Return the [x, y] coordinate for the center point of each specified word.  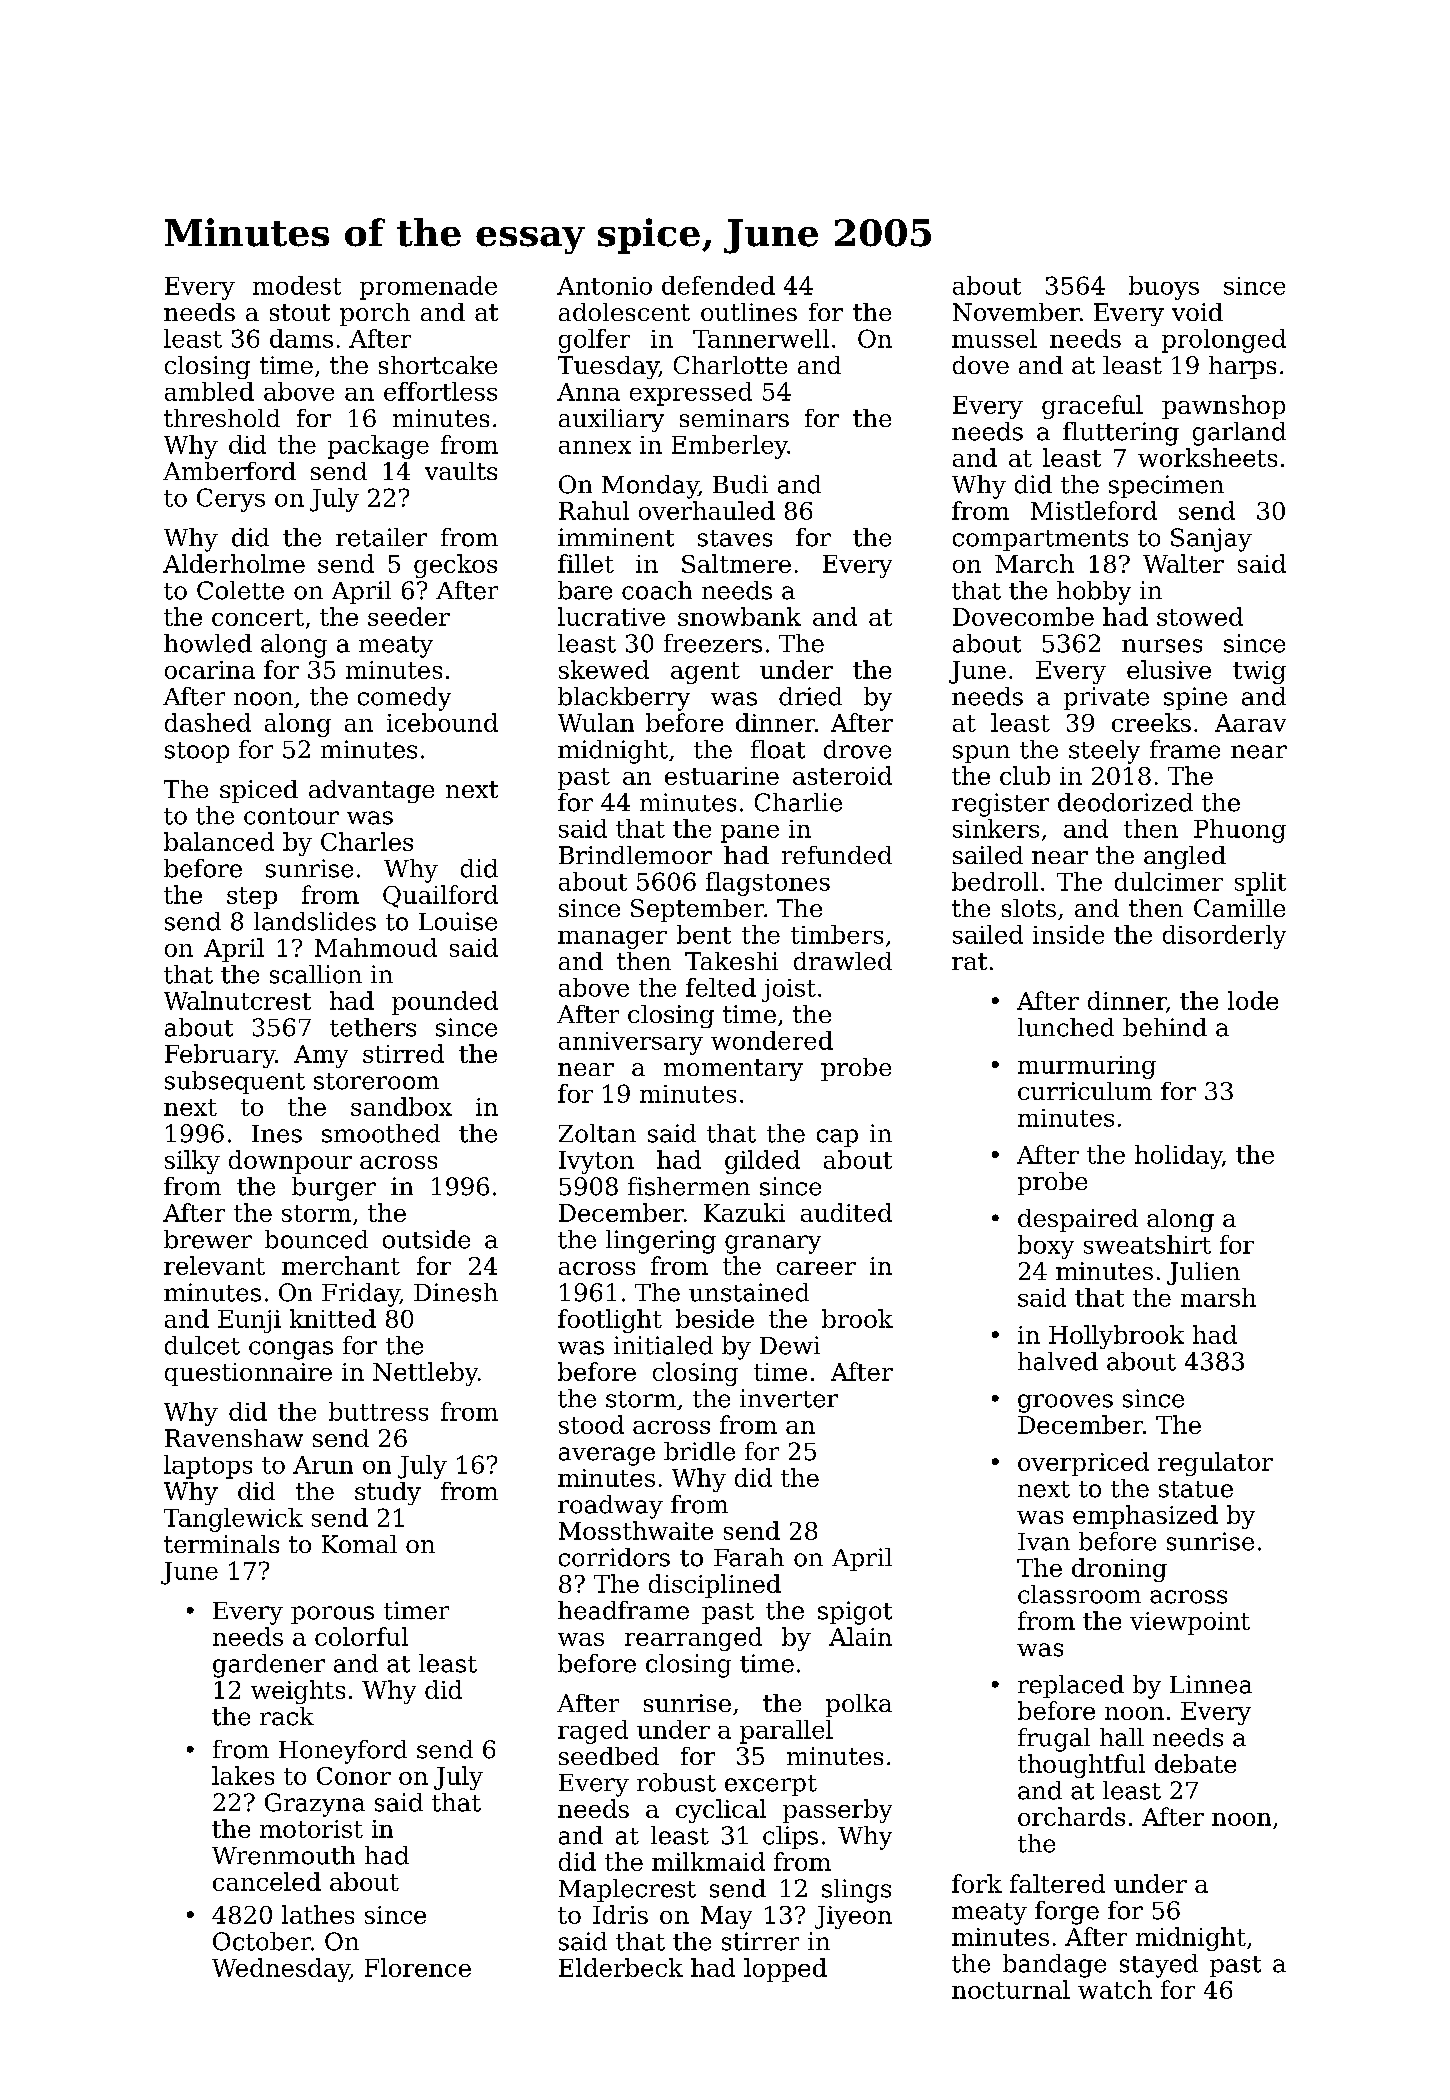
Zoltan [597, 1133]
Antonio [604, 286]
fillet [586, 563]
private [1106, 698]
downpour [290, 1162]
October [262, 1941]
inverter [789, 1398]
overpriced [1083, 1464]
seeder [409, 616]
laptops [208, 1467]
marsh [1218, 1297]
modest [297, 285]
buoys [1164, 288]
